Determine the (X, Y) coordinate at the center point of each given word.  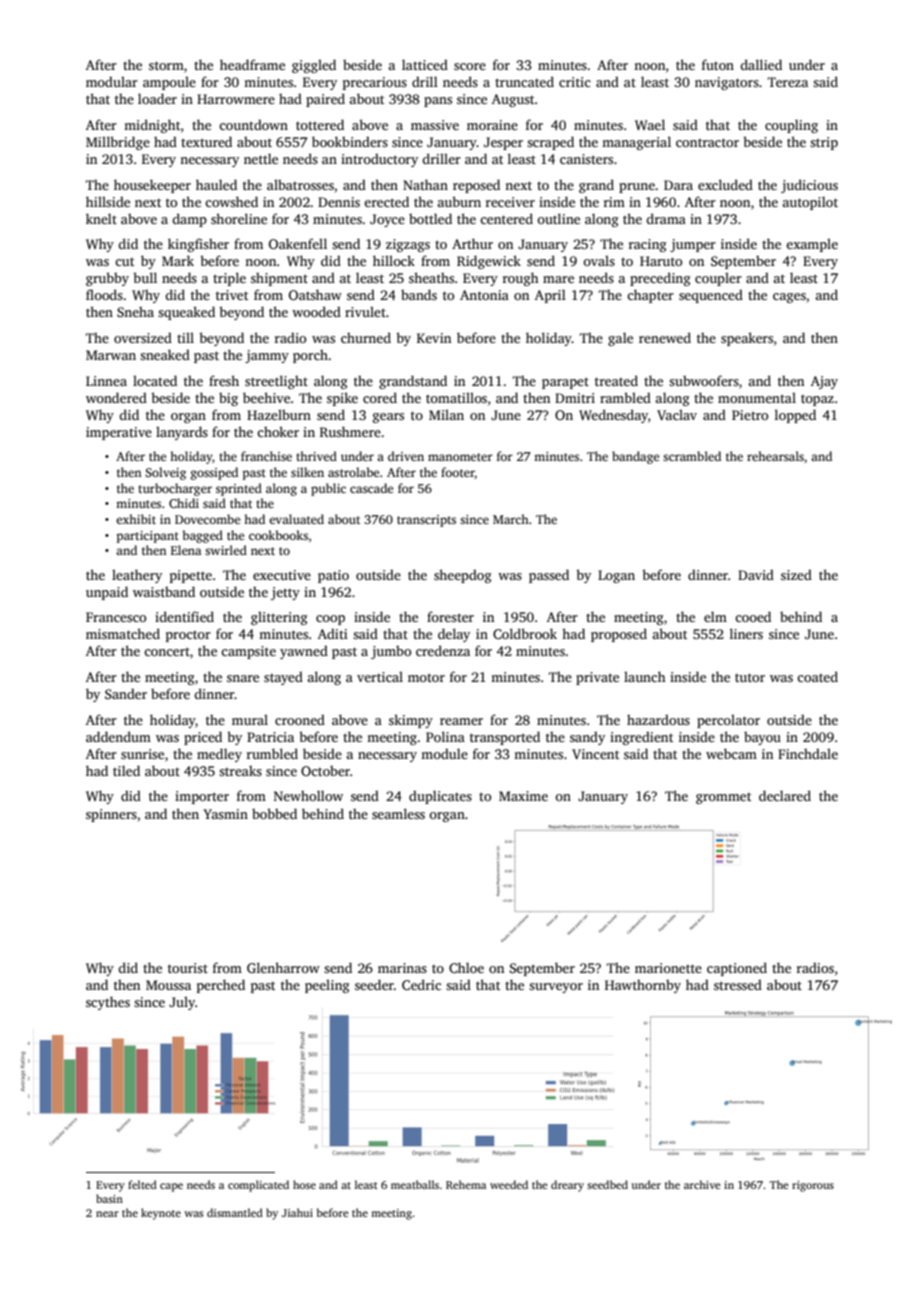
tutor (750, 677)
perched (221, 986)
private (597, 678)
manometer (460, 457)
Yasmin (225, 814)
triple (229, 279)
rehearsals (775, 456)
